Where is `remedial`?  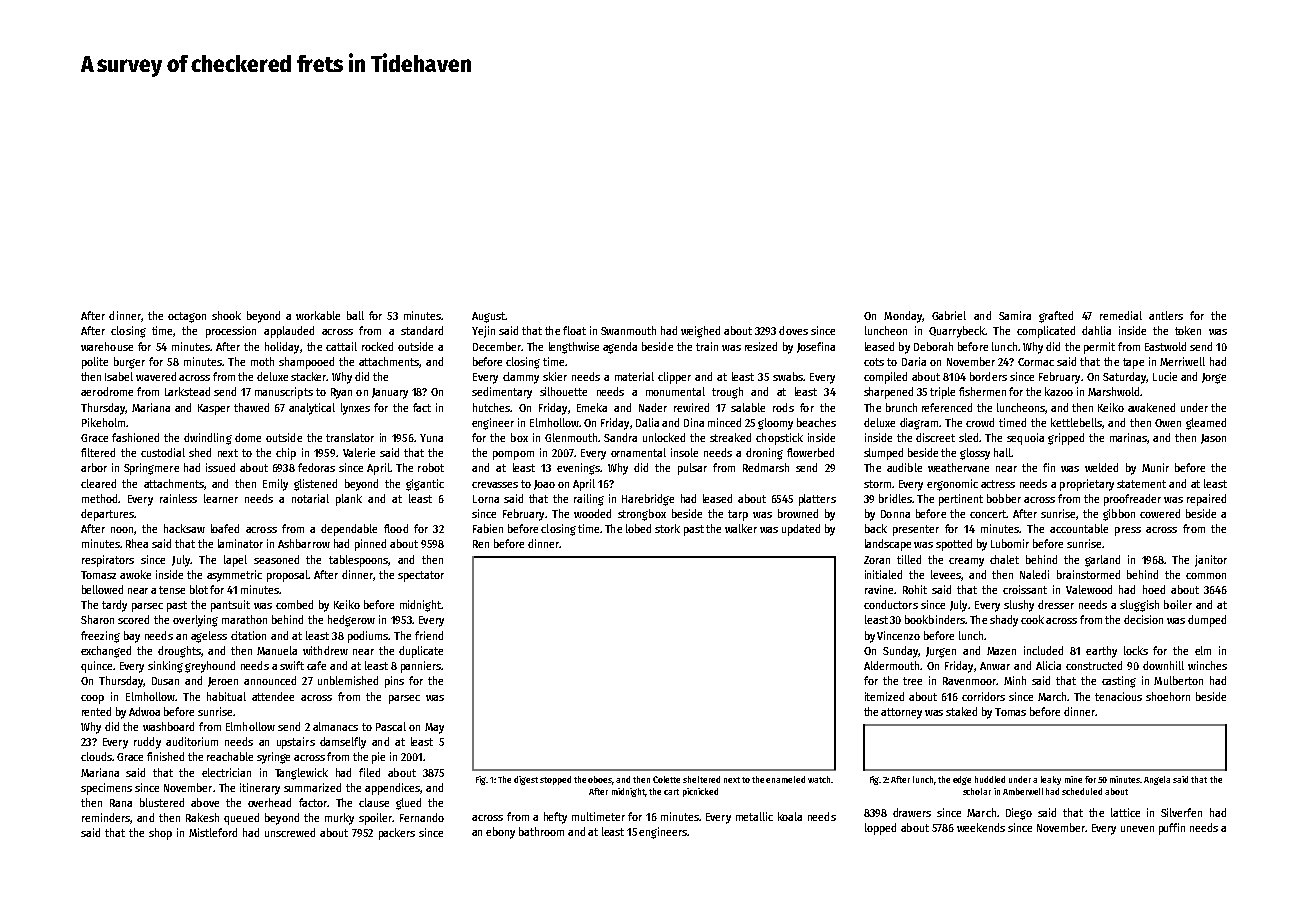
remedial is located at coordinates (1121, 315).
